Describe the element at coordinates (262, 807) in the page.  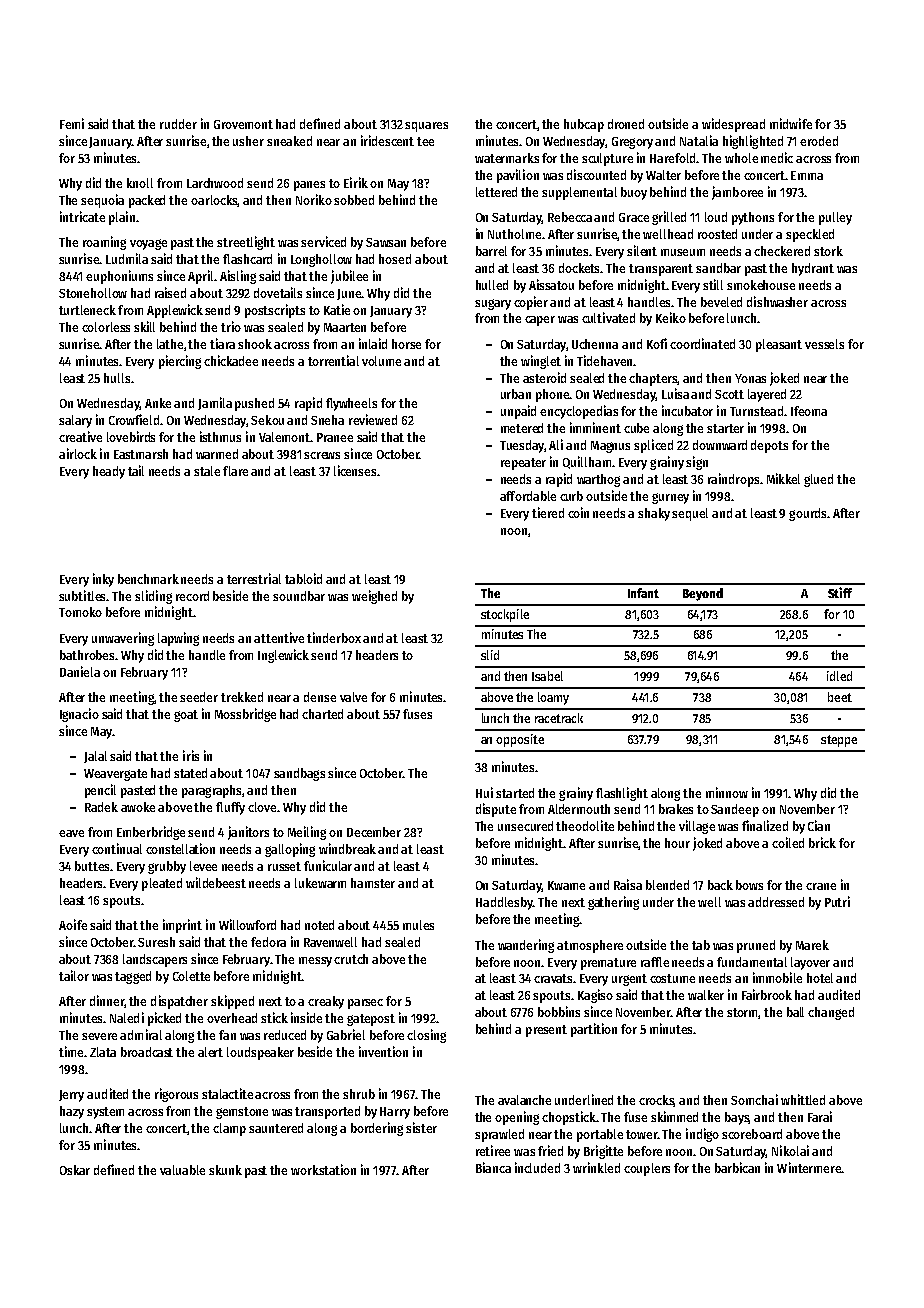
I see `clove` at that location.
